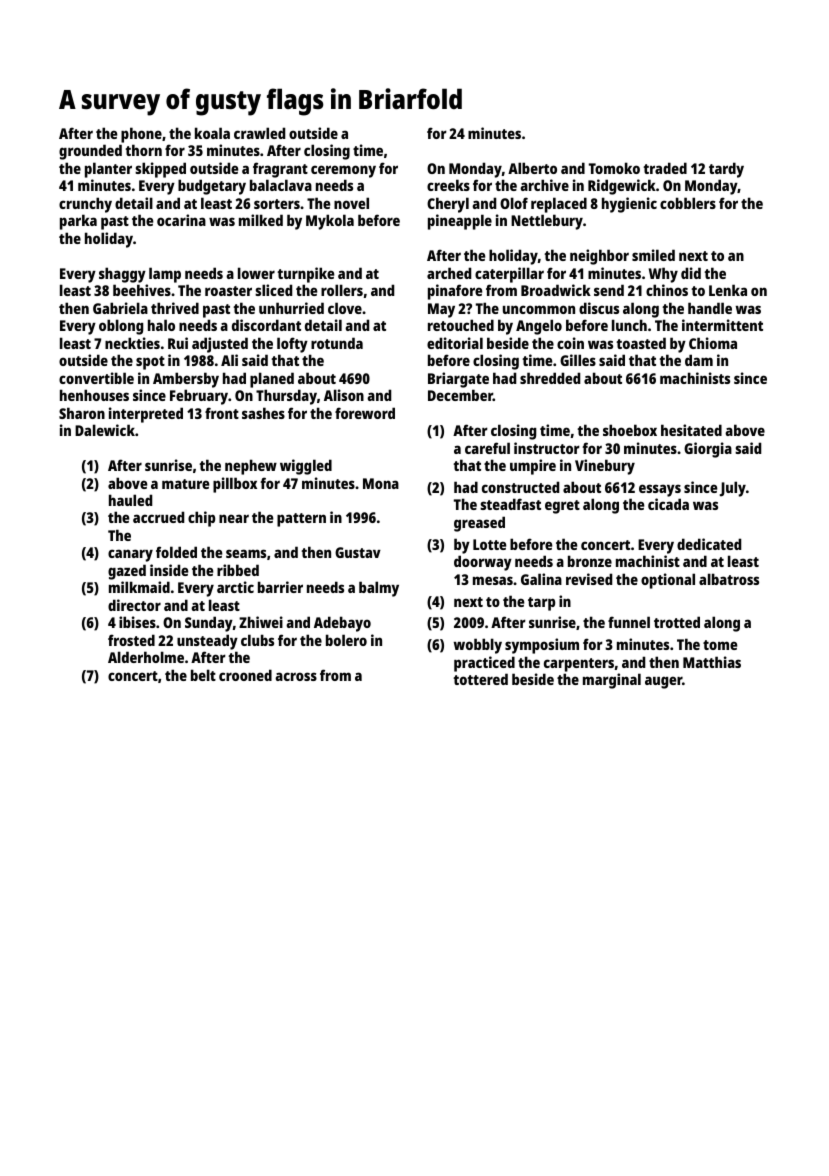 This image has width=829, height=1176. What do you see at coordinates (105, 430) in the image?
I see `Dalewick` at bounding box center [105, 430].
